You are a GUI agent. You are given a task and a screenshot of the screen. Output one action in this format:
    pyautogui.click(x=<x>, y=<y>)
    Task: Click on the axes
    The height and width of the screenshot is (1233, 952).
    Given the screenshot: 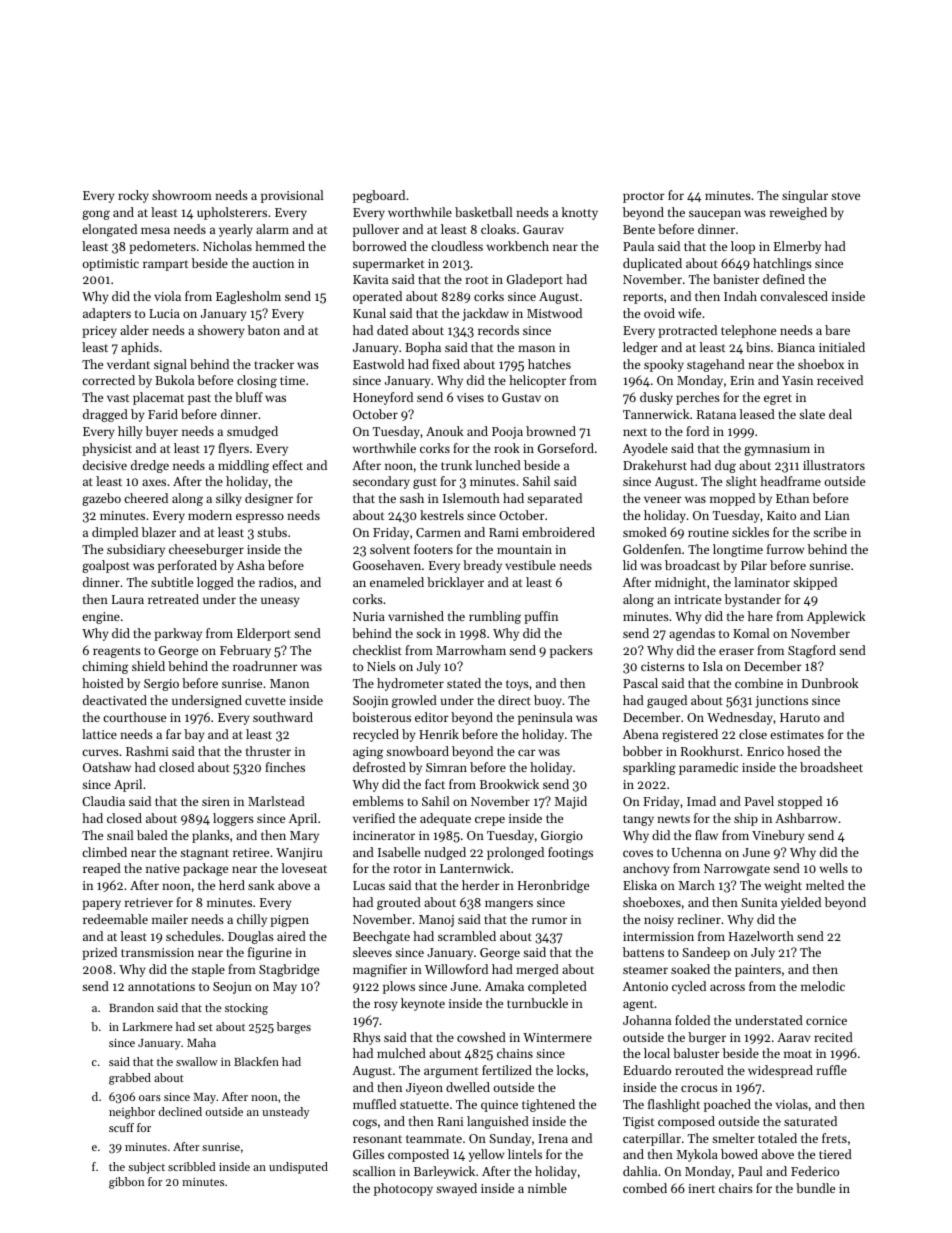 What is the action you would take?
    pyautogui.click(x=154, y=482)
